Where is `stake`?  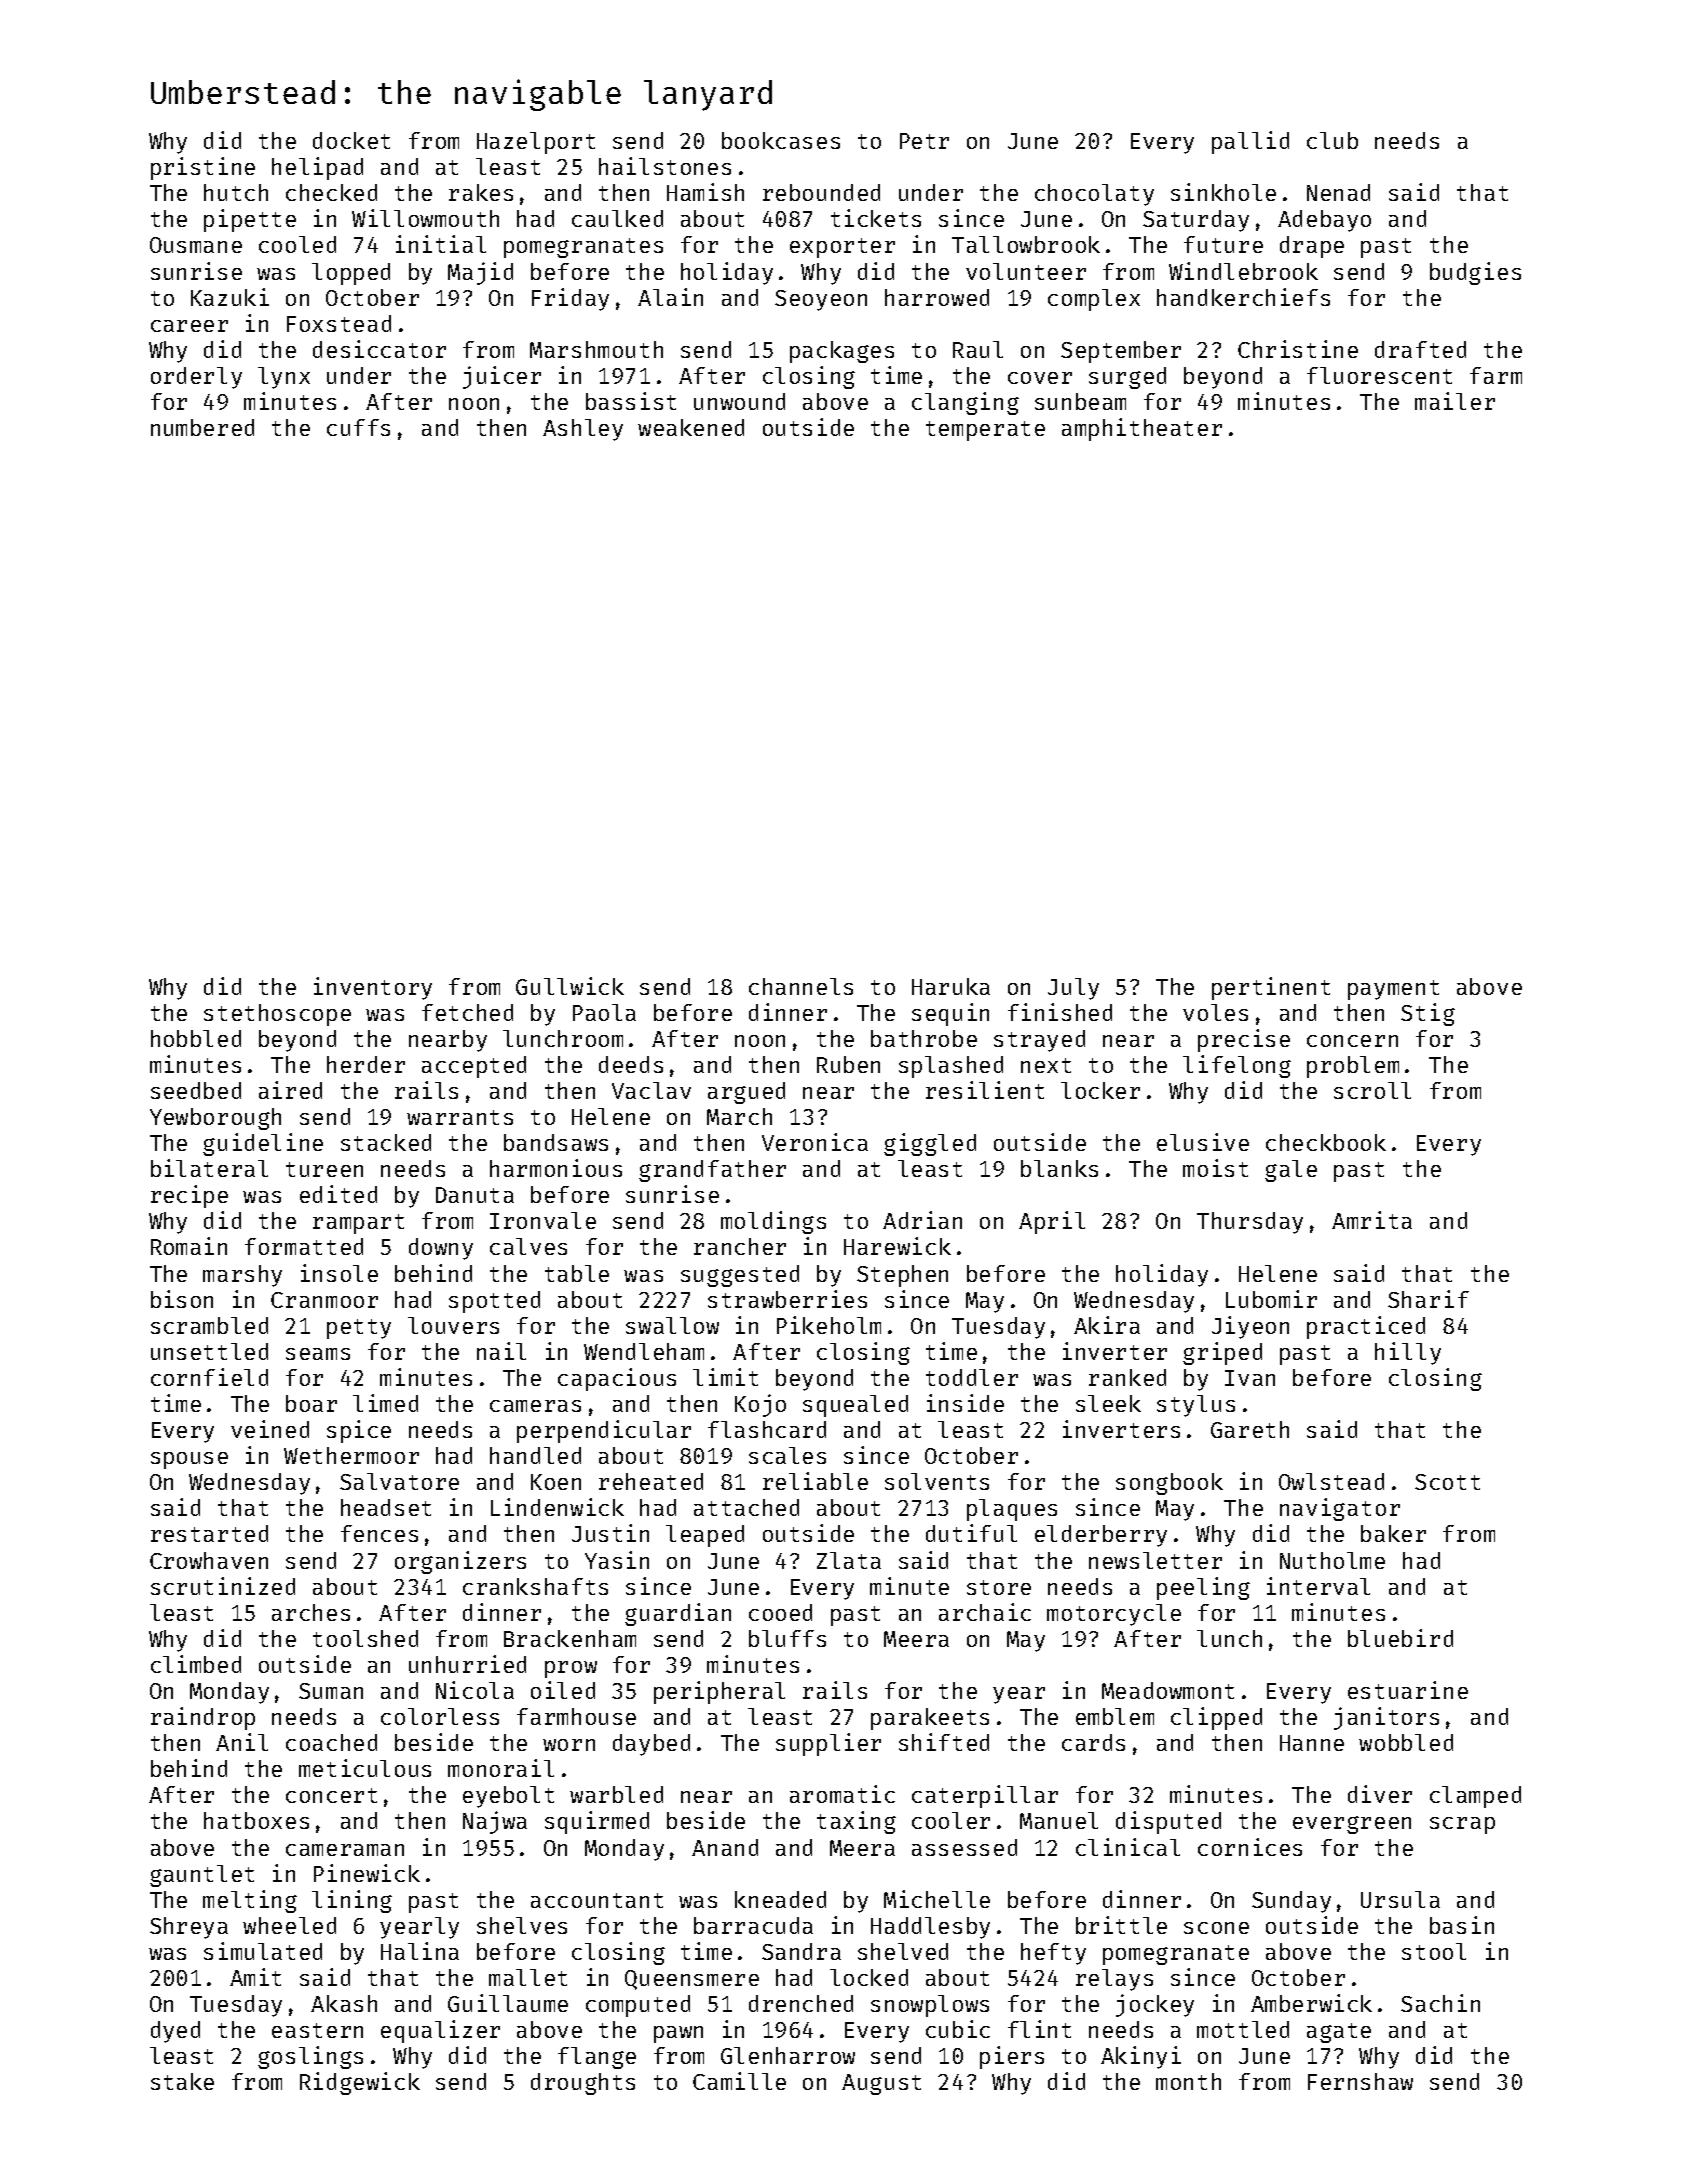 stake is located at coordinates (182, 2081).
